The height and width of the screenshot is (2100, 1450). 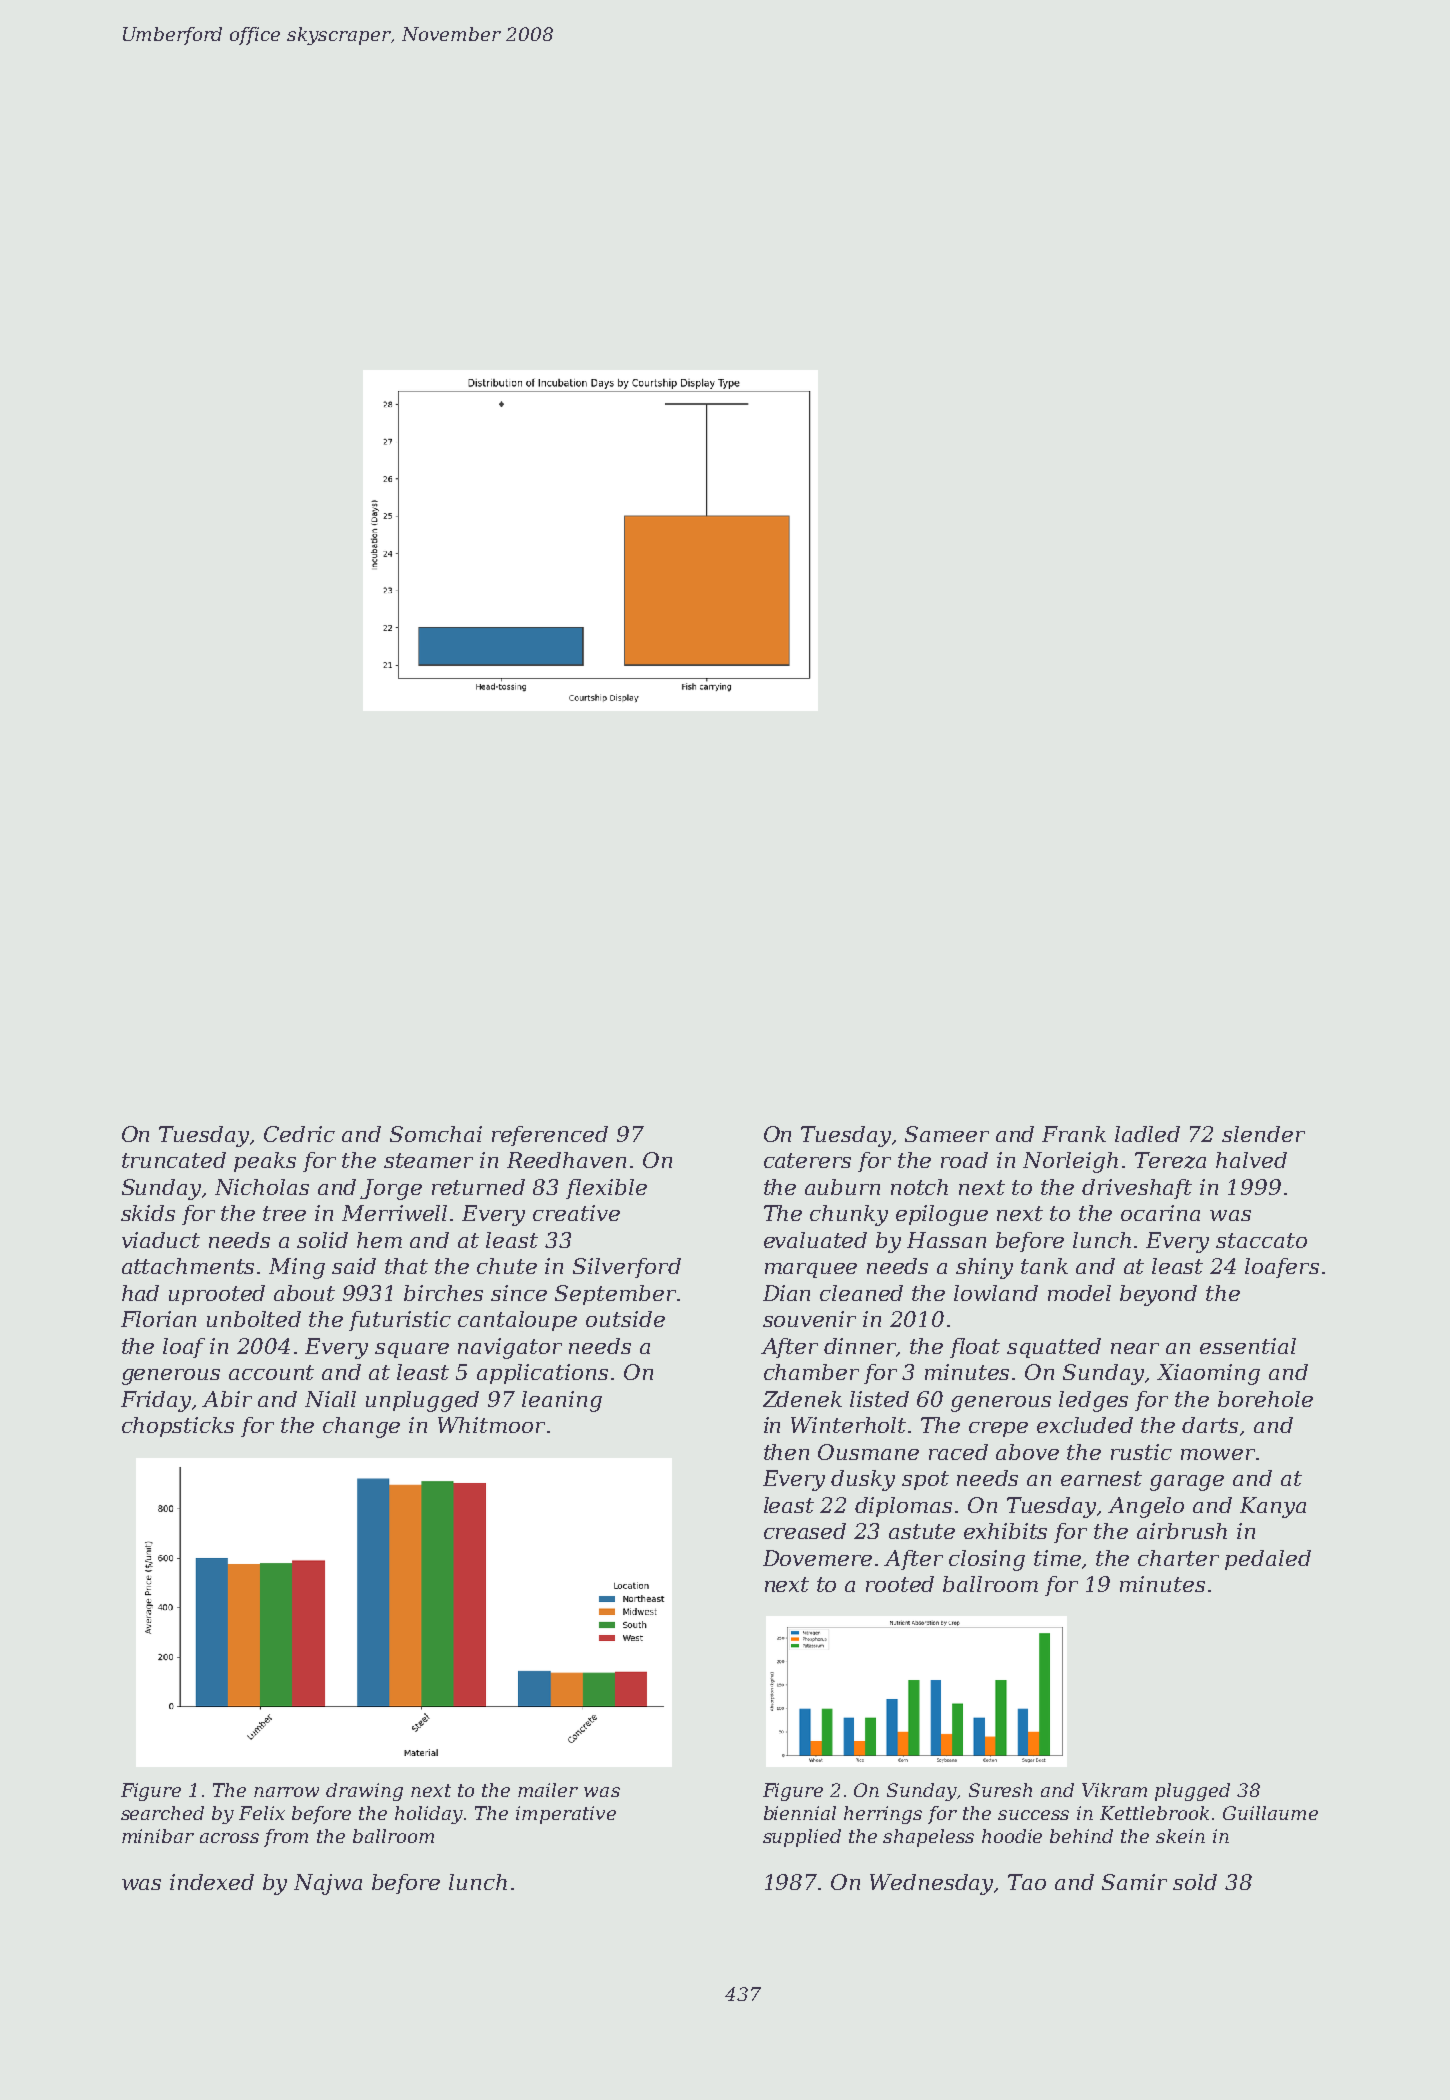 What do you see at coordinates (162, 1813) in the screenshot?
I see `searched` at bounding box center [162, 1813].
